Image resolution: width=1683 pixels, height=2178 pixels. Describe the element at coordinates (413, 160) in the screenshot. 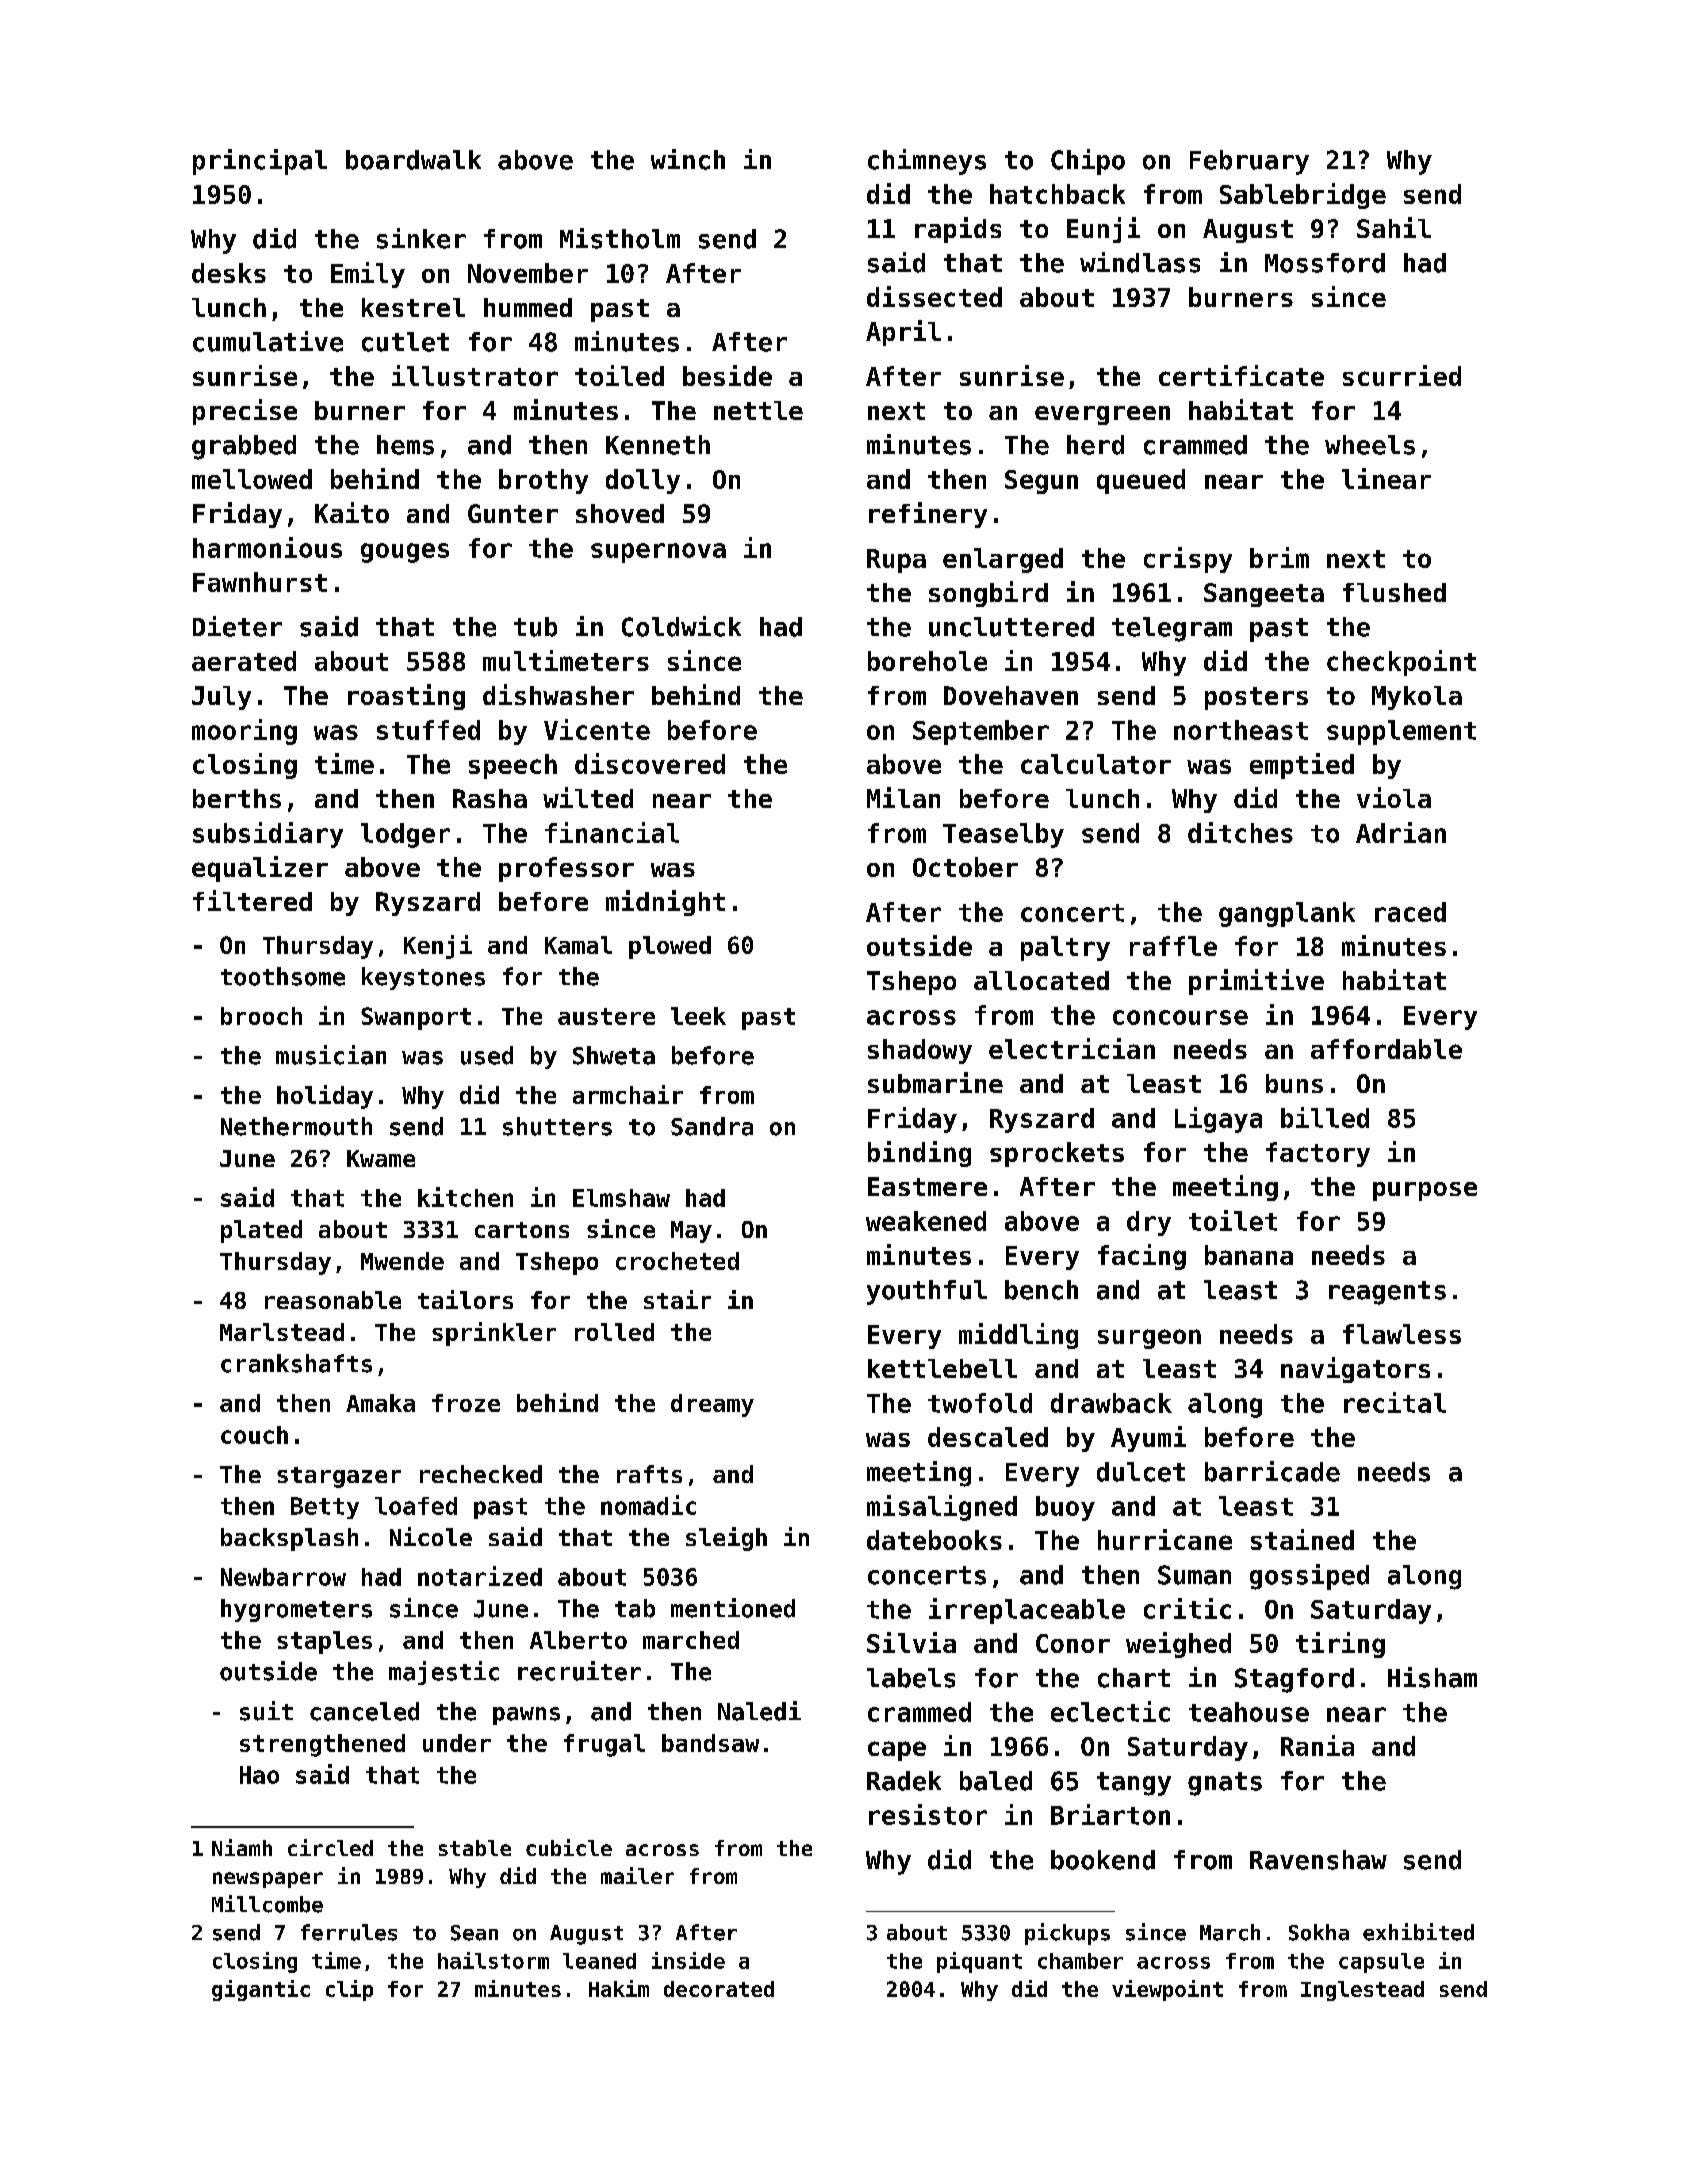

I see `boardwalk` at that location.
